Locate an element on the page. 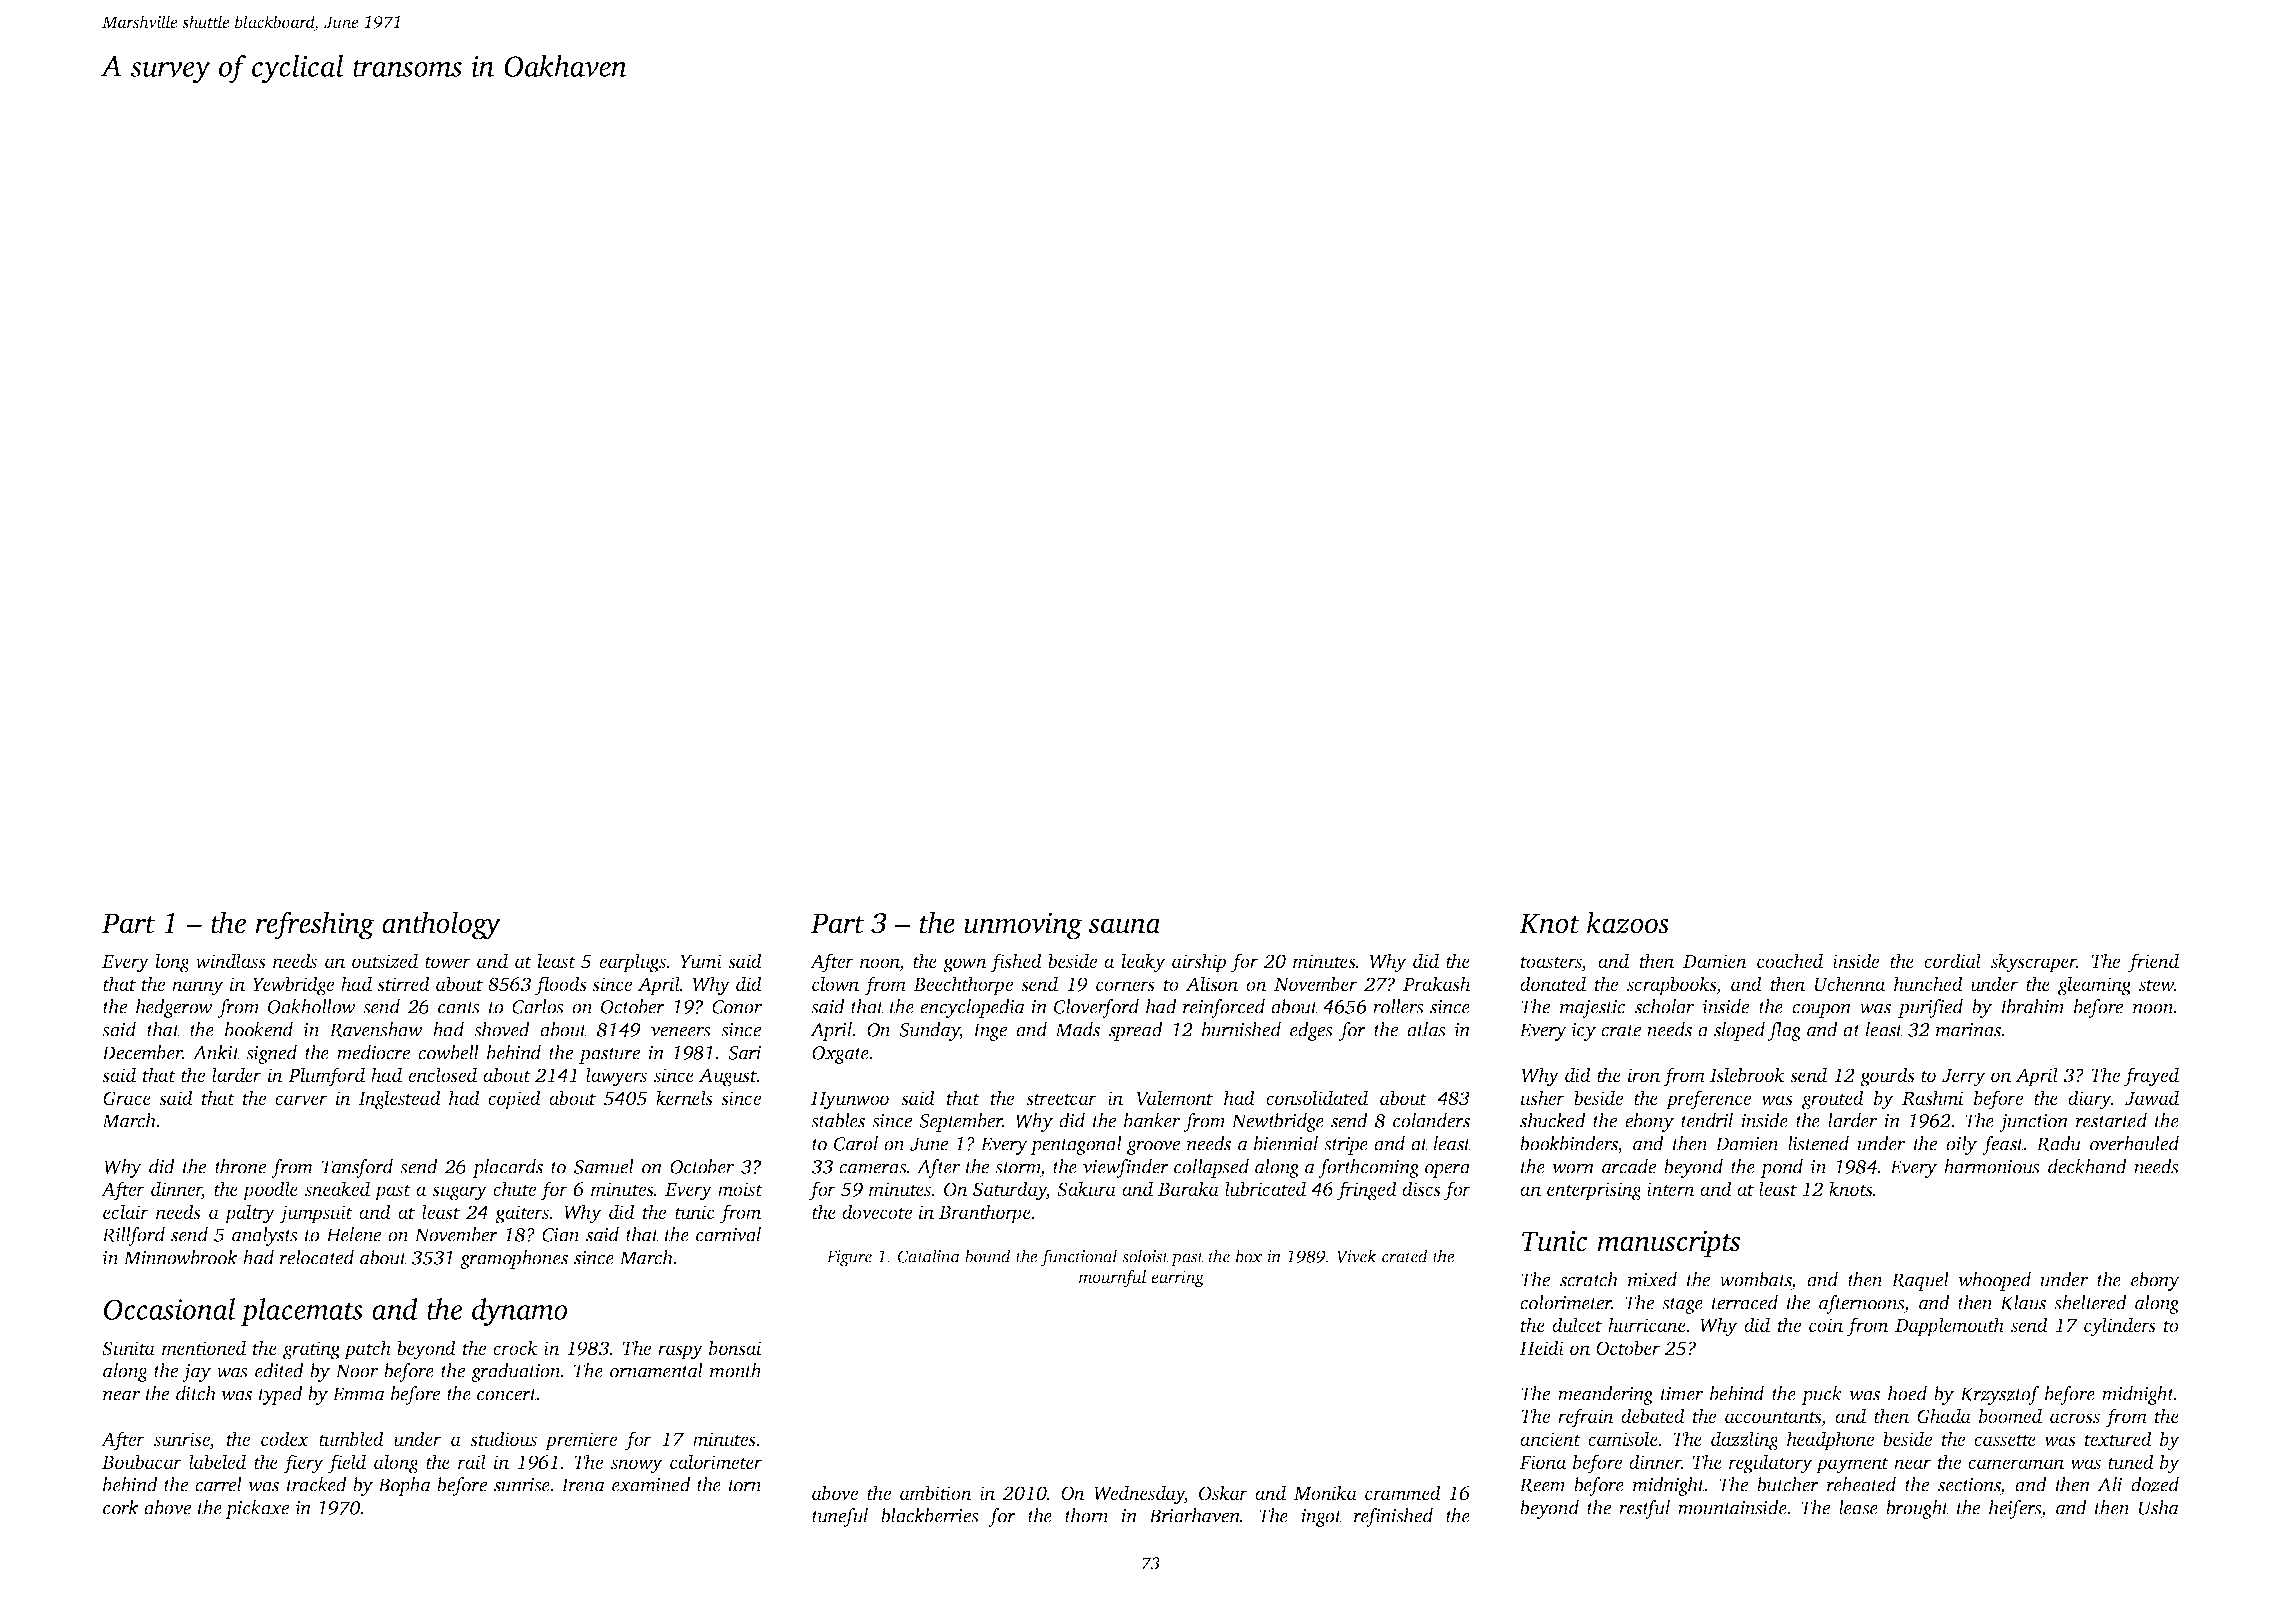 The image size is (2282, 1614). marinas is located at coordinates (1968, 1030).
